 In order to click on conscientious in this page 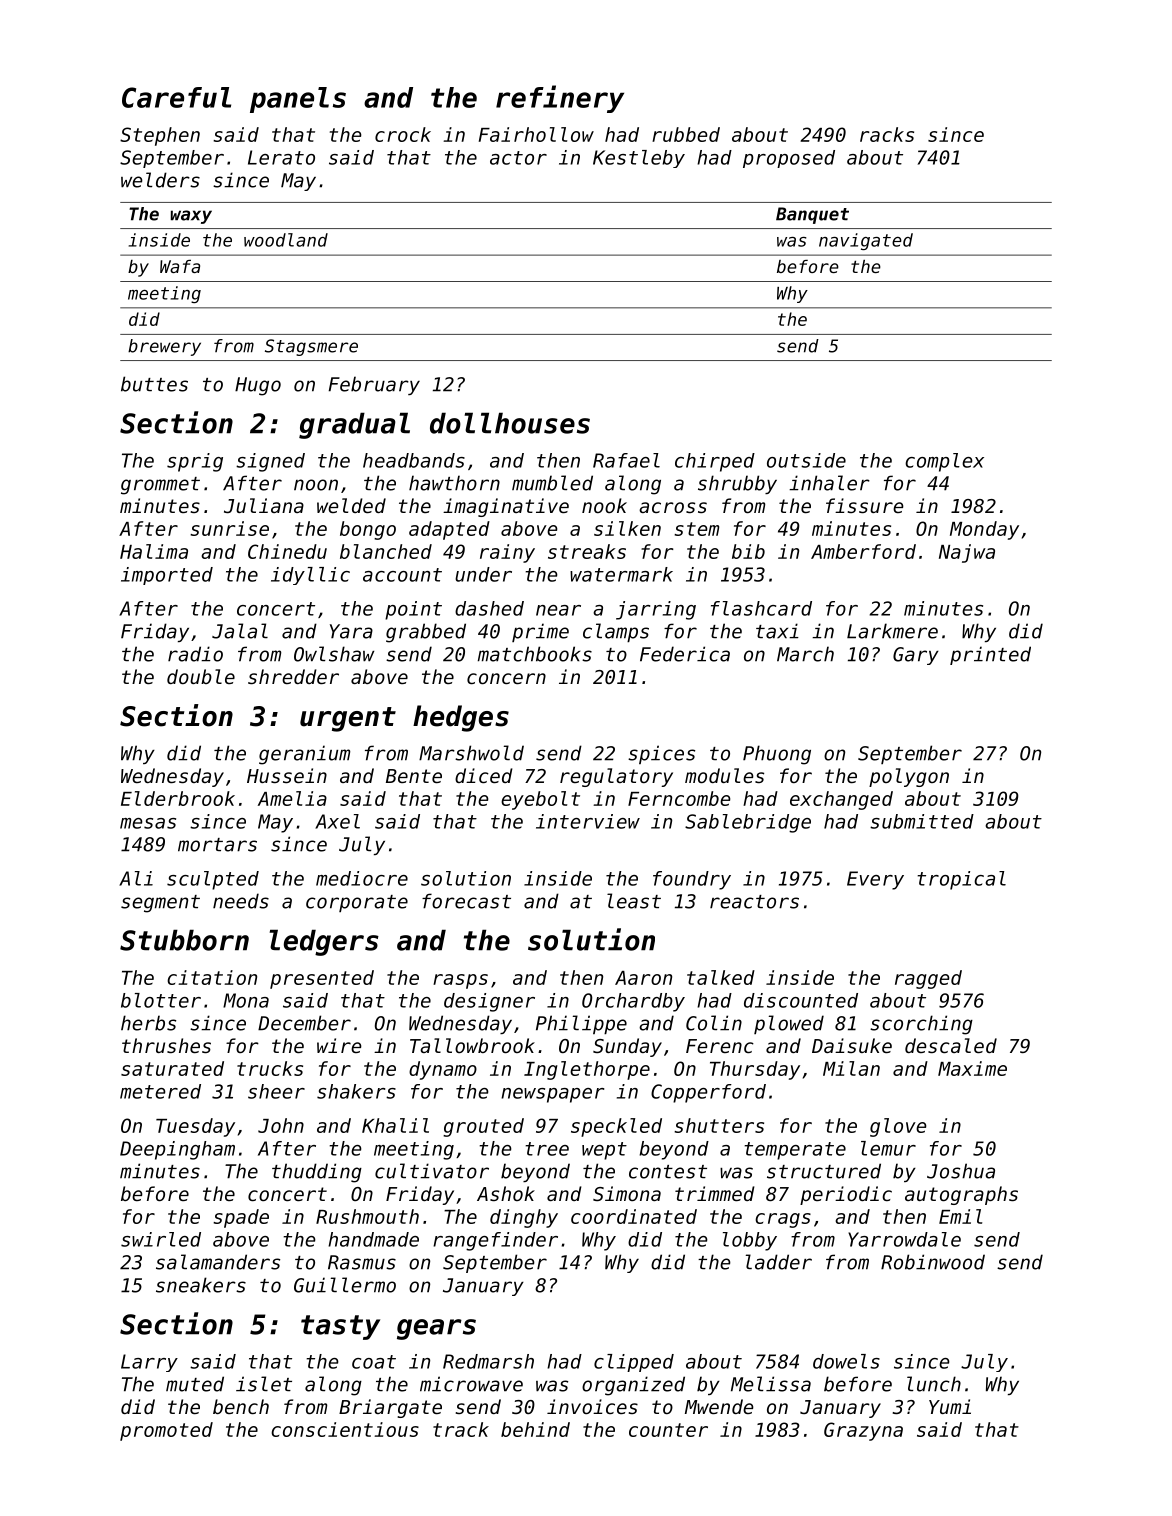, I will do `click(345, 1429)`.
